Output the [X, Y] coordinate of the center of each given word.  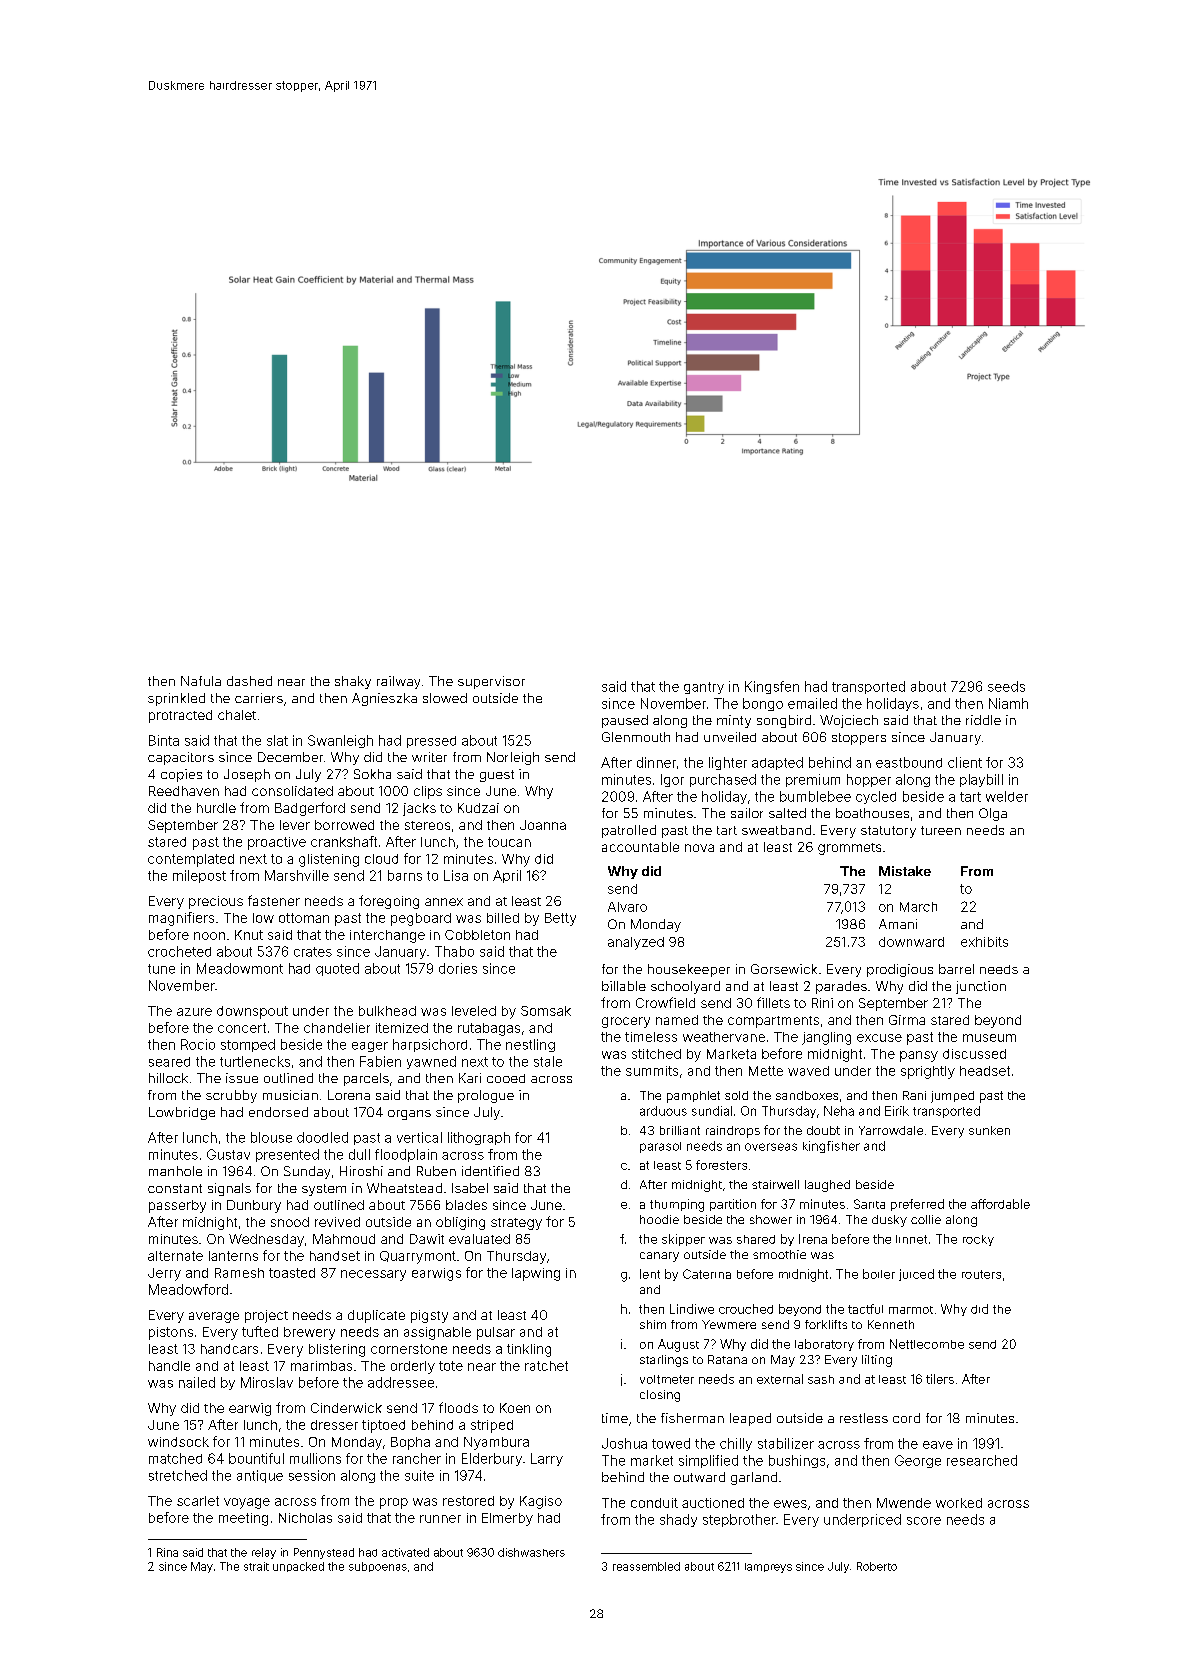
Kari [470, 1078]
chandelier [337, 1028]
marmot [911, 1310]
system [324, 1190]
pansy [919, 1056]
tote [451, 1366]
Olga [993, 814]
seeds [1006, 686]
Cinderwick [346, 1408]
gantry [704, 688]
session [312, 1475]
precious [216, 902]
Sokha [372, 774]
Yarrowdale [891, 1130]
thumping [677, 1205]
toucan [509, 842]
